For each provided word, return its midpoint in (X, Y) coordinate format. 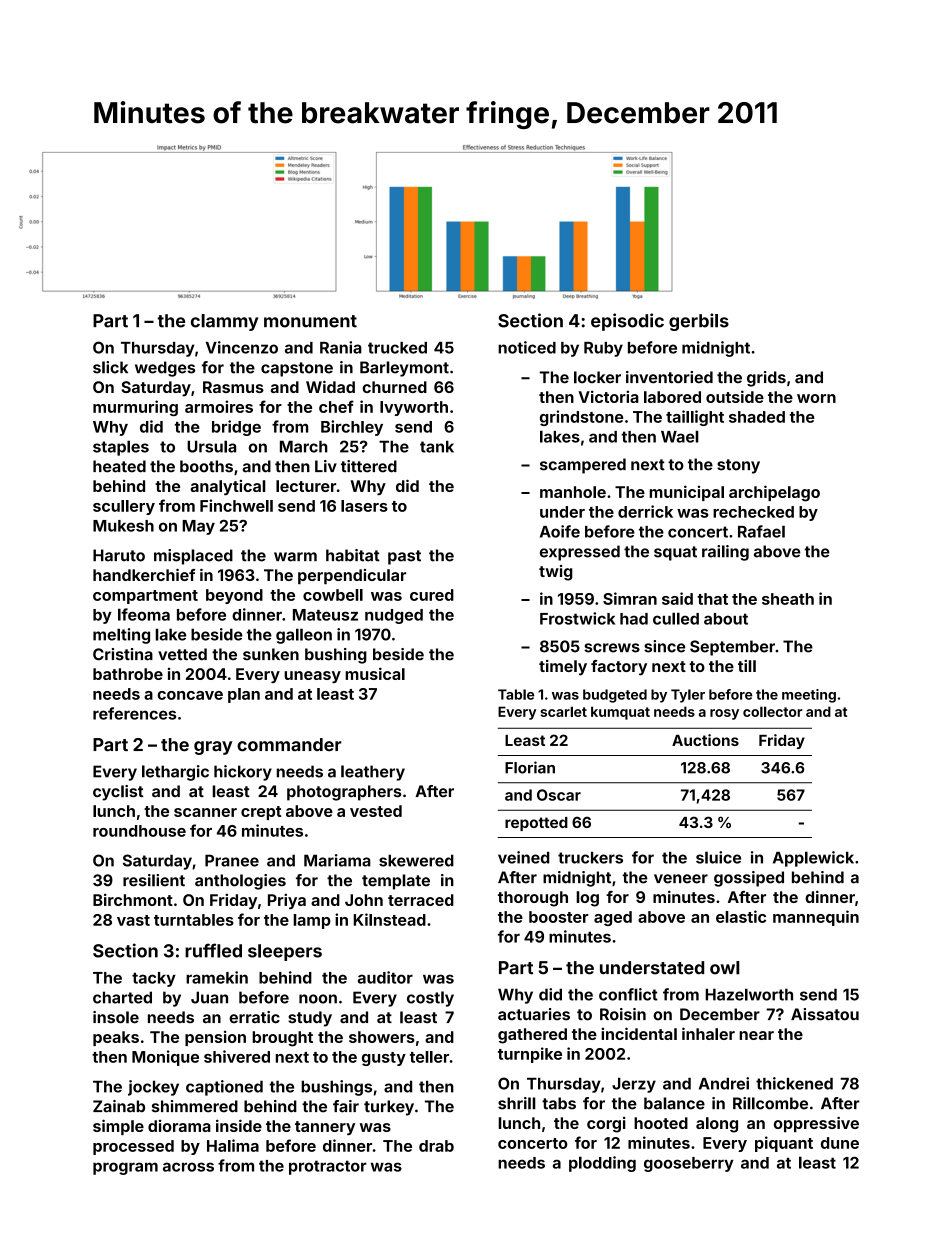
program (125, 1168)
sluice (718, 857)
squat (675, 553)
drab (436, 1146)
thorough (533, 899)
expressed (580, 553)
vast (133, 920)
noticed (527, 347)
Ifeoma (144, 614)
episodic (627, 322)
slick (110, 367)
